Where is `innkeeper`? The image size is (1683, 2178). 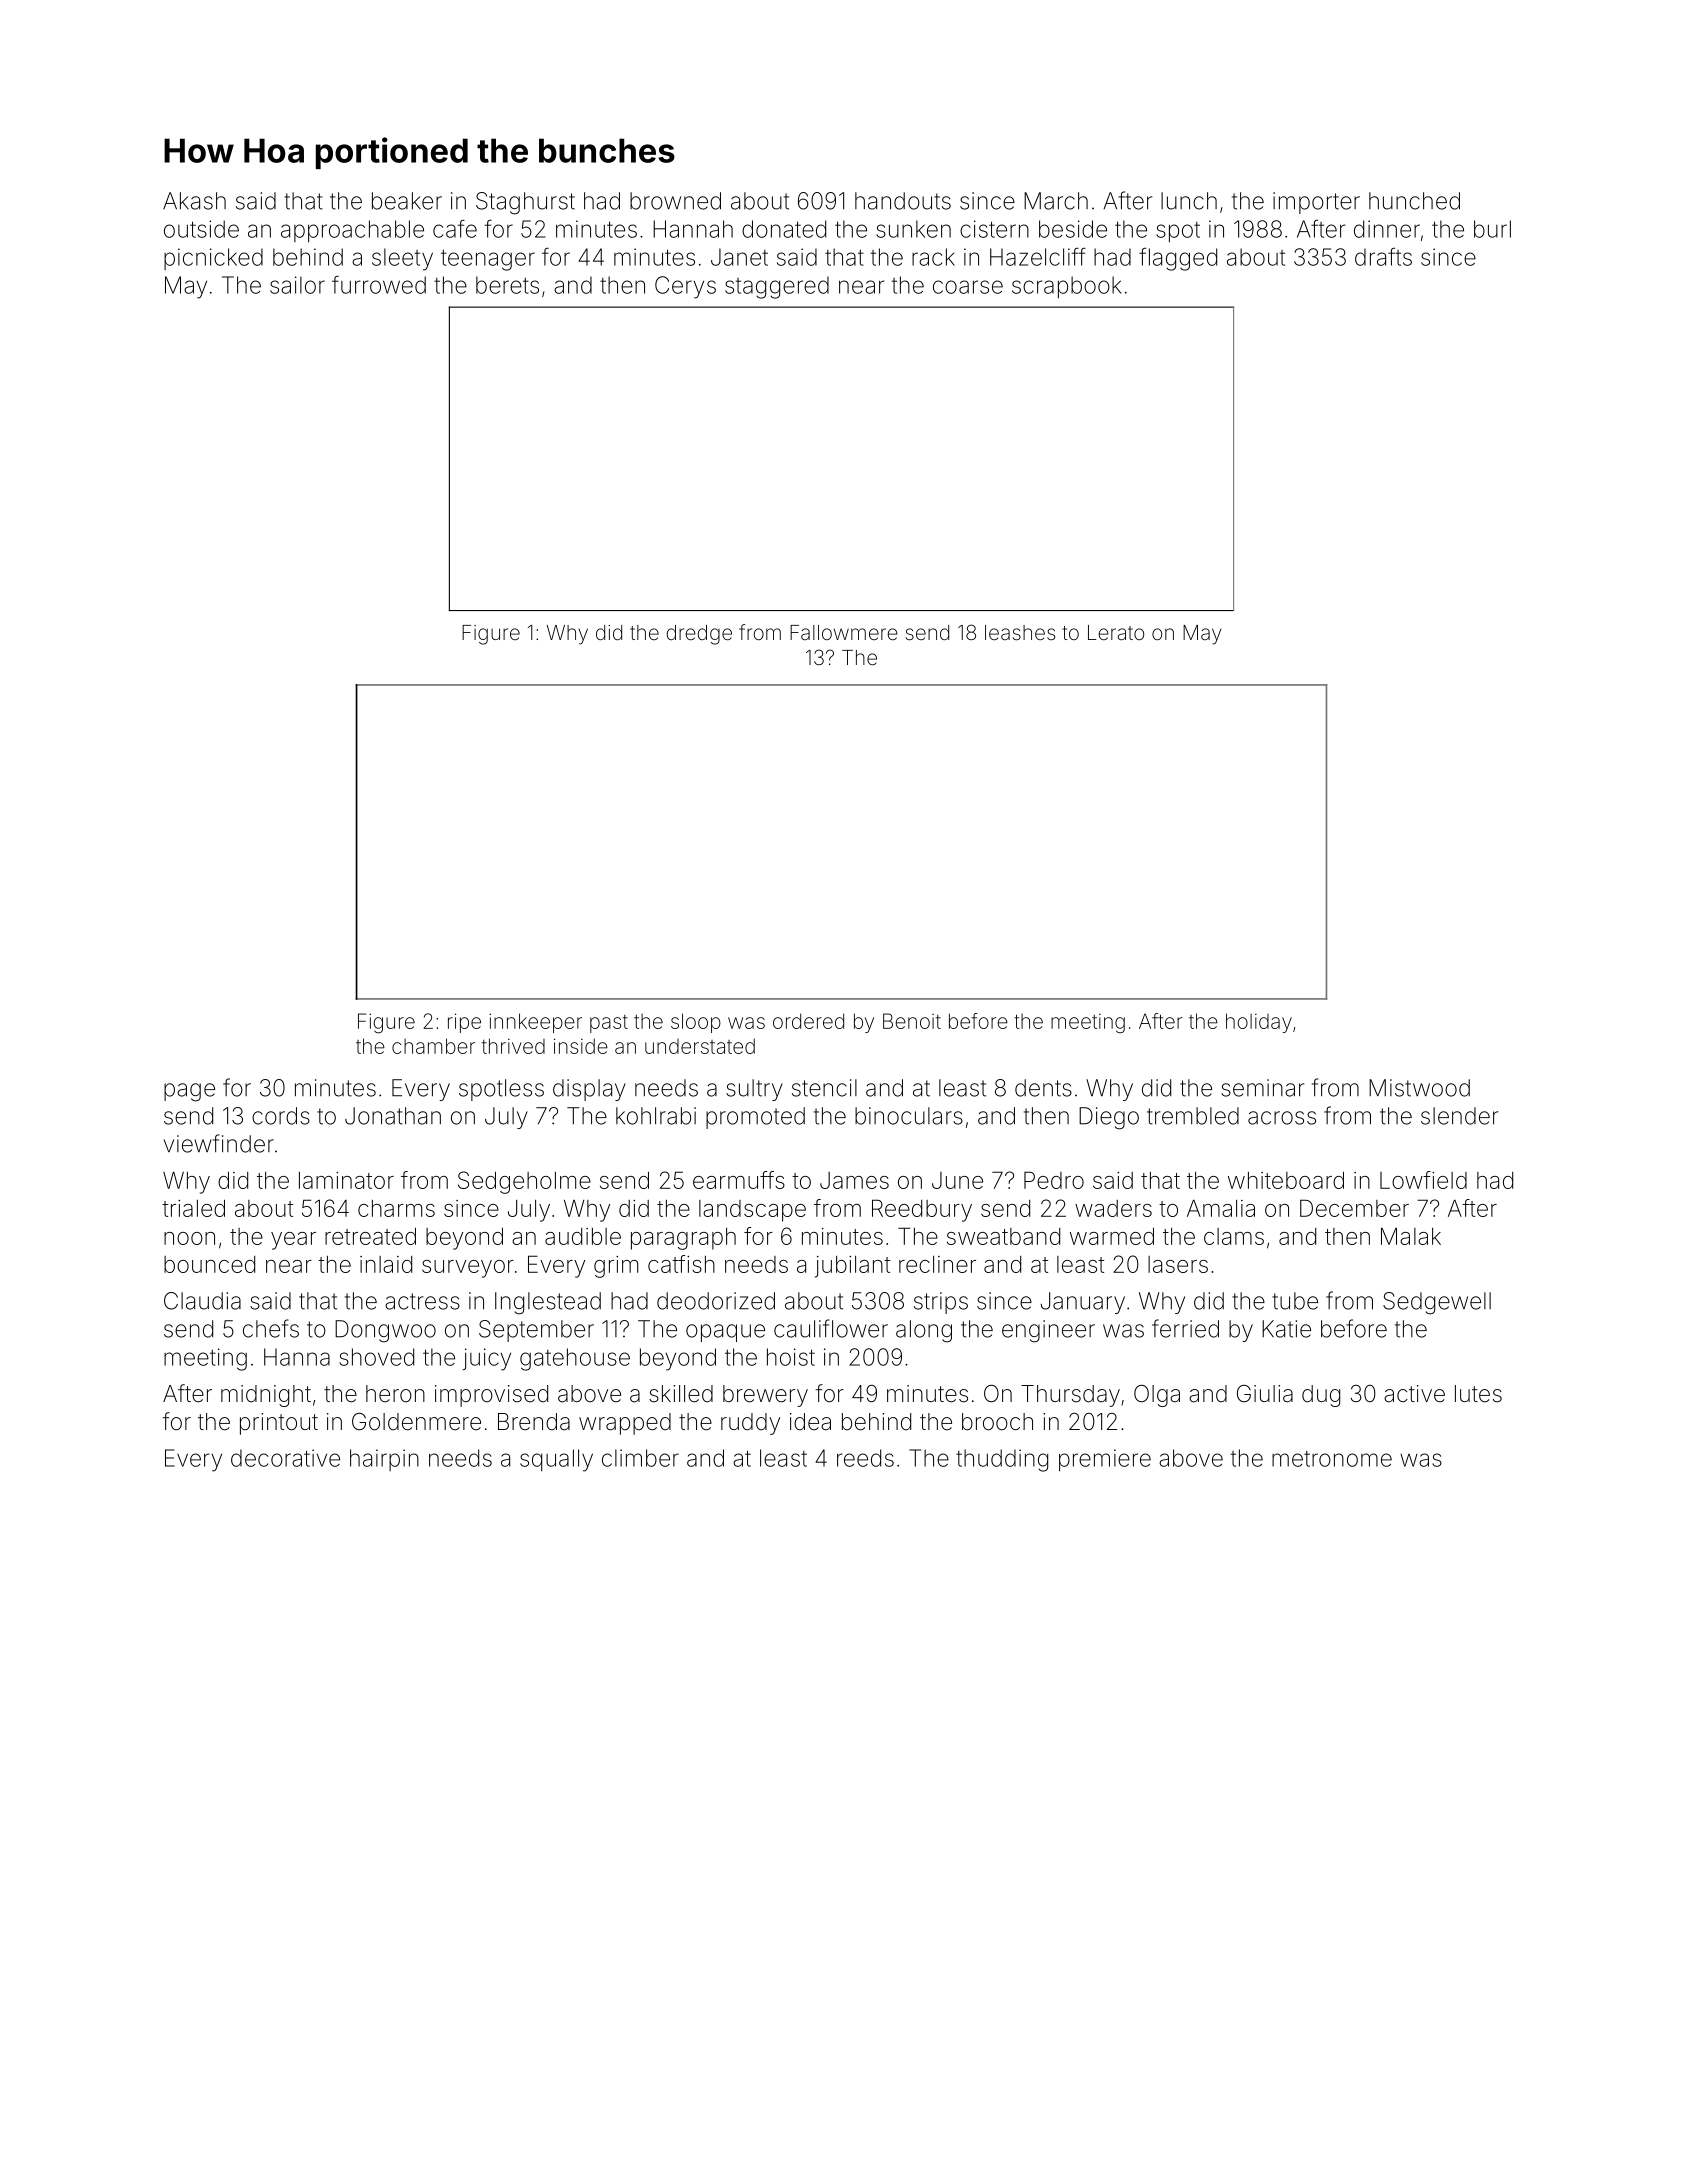
innkeeper is located at coordinates (535, 1023).
